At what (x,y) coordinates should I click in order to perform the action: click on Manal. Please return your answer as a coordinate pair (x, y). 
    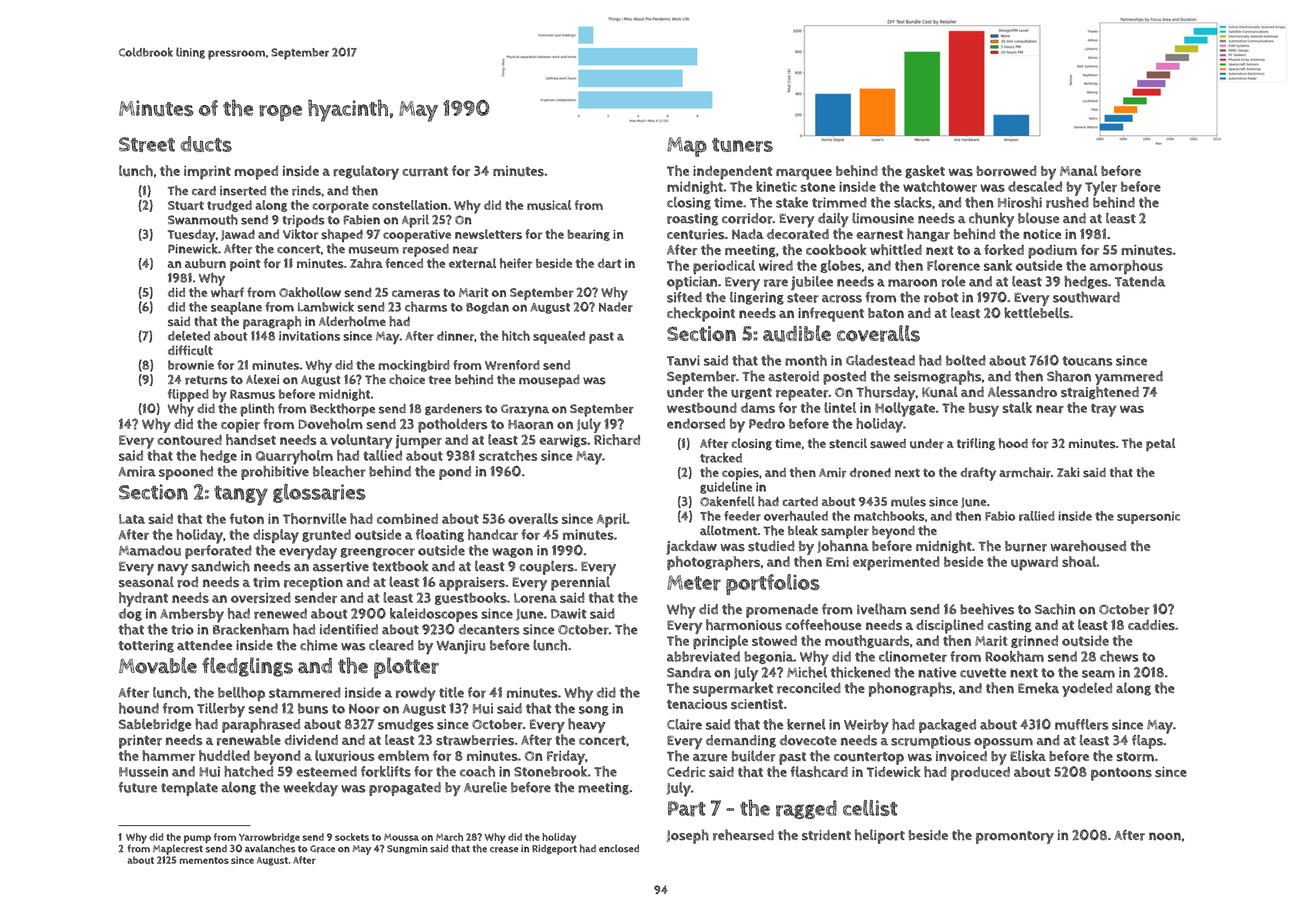
    Looking at the image, I should click on (1078, 170).
